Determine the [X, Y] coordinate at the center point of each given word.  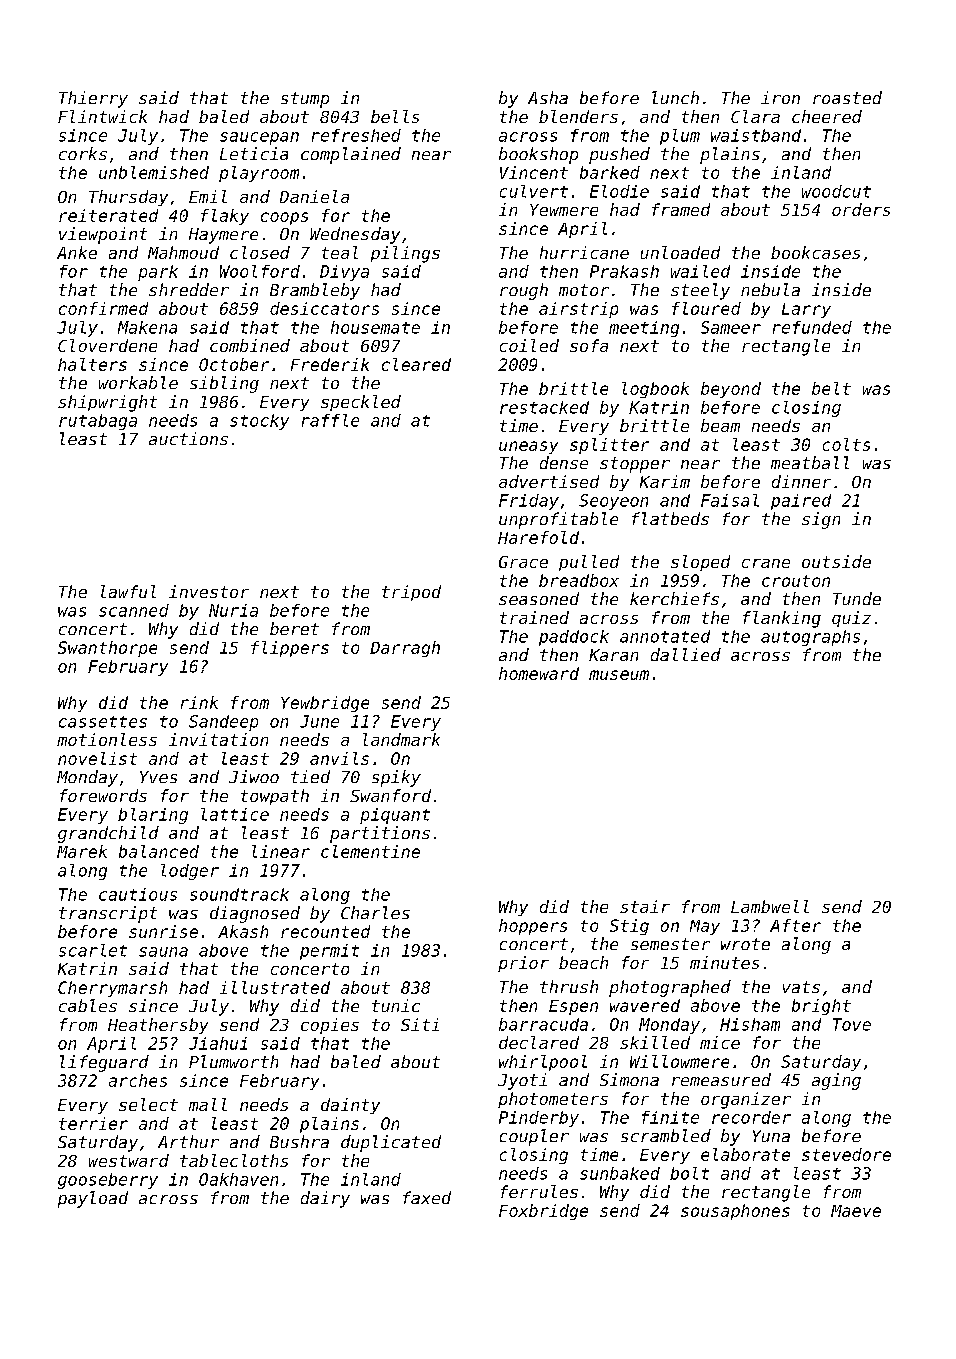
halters [92, 364]
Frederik [330, 364]
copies [330, 1026]
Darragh [405, 649]
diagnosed [255, 914]
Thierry [93, 99]
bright [821, 1007]
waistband [756, 135]
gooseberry [108, 1181]
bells [395, 116]
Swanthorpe [107, 649]
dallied [686, 654]
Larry [806, 310]
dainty [350, 1106]
